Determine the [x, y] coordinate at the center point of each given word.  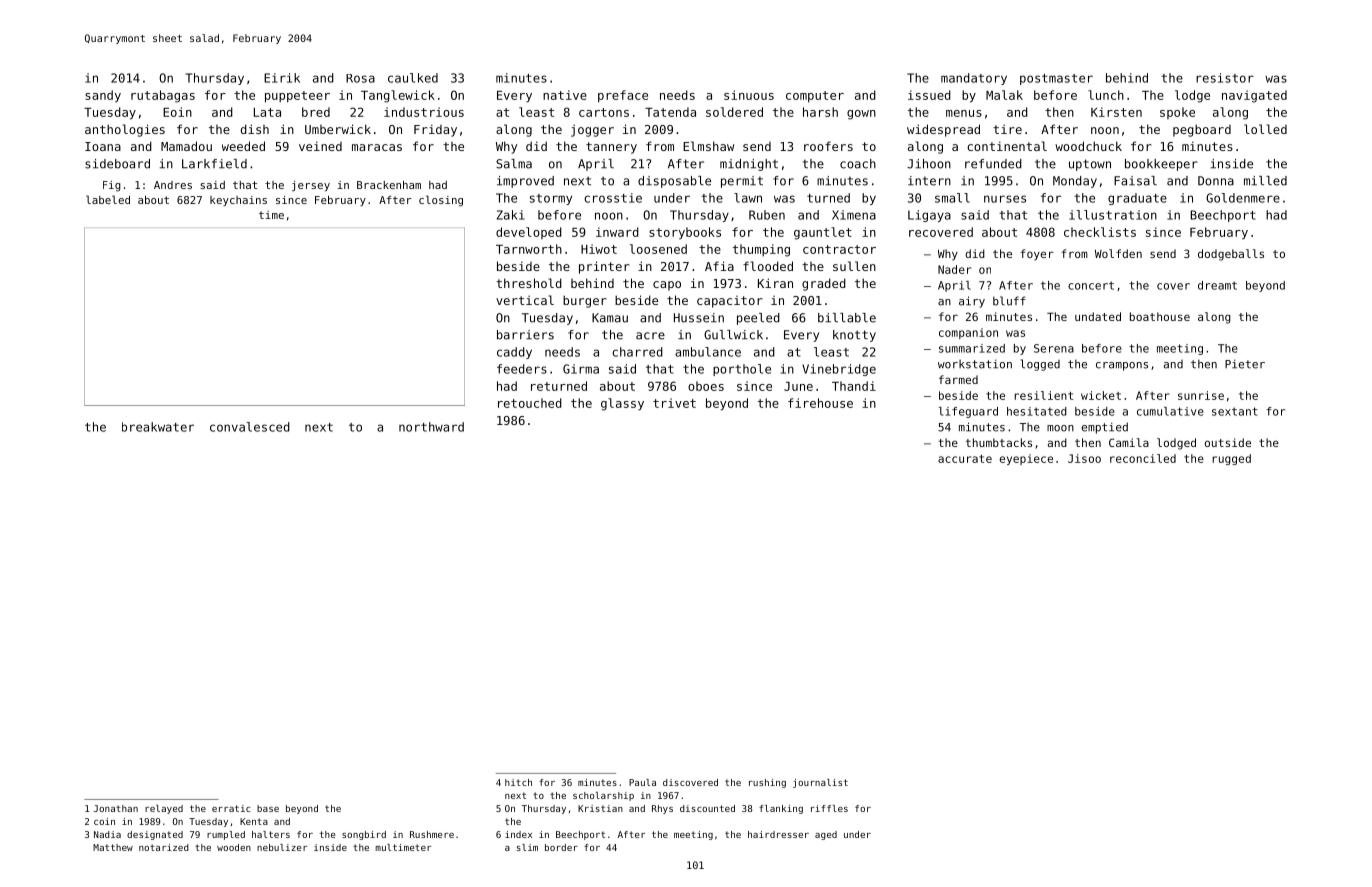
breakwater [158, 427]
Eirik [282, 78]
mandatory [974, 79]
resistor [1225, 78]
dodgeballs [1231, 255]
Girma [581, 369]
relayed [164, 809]
